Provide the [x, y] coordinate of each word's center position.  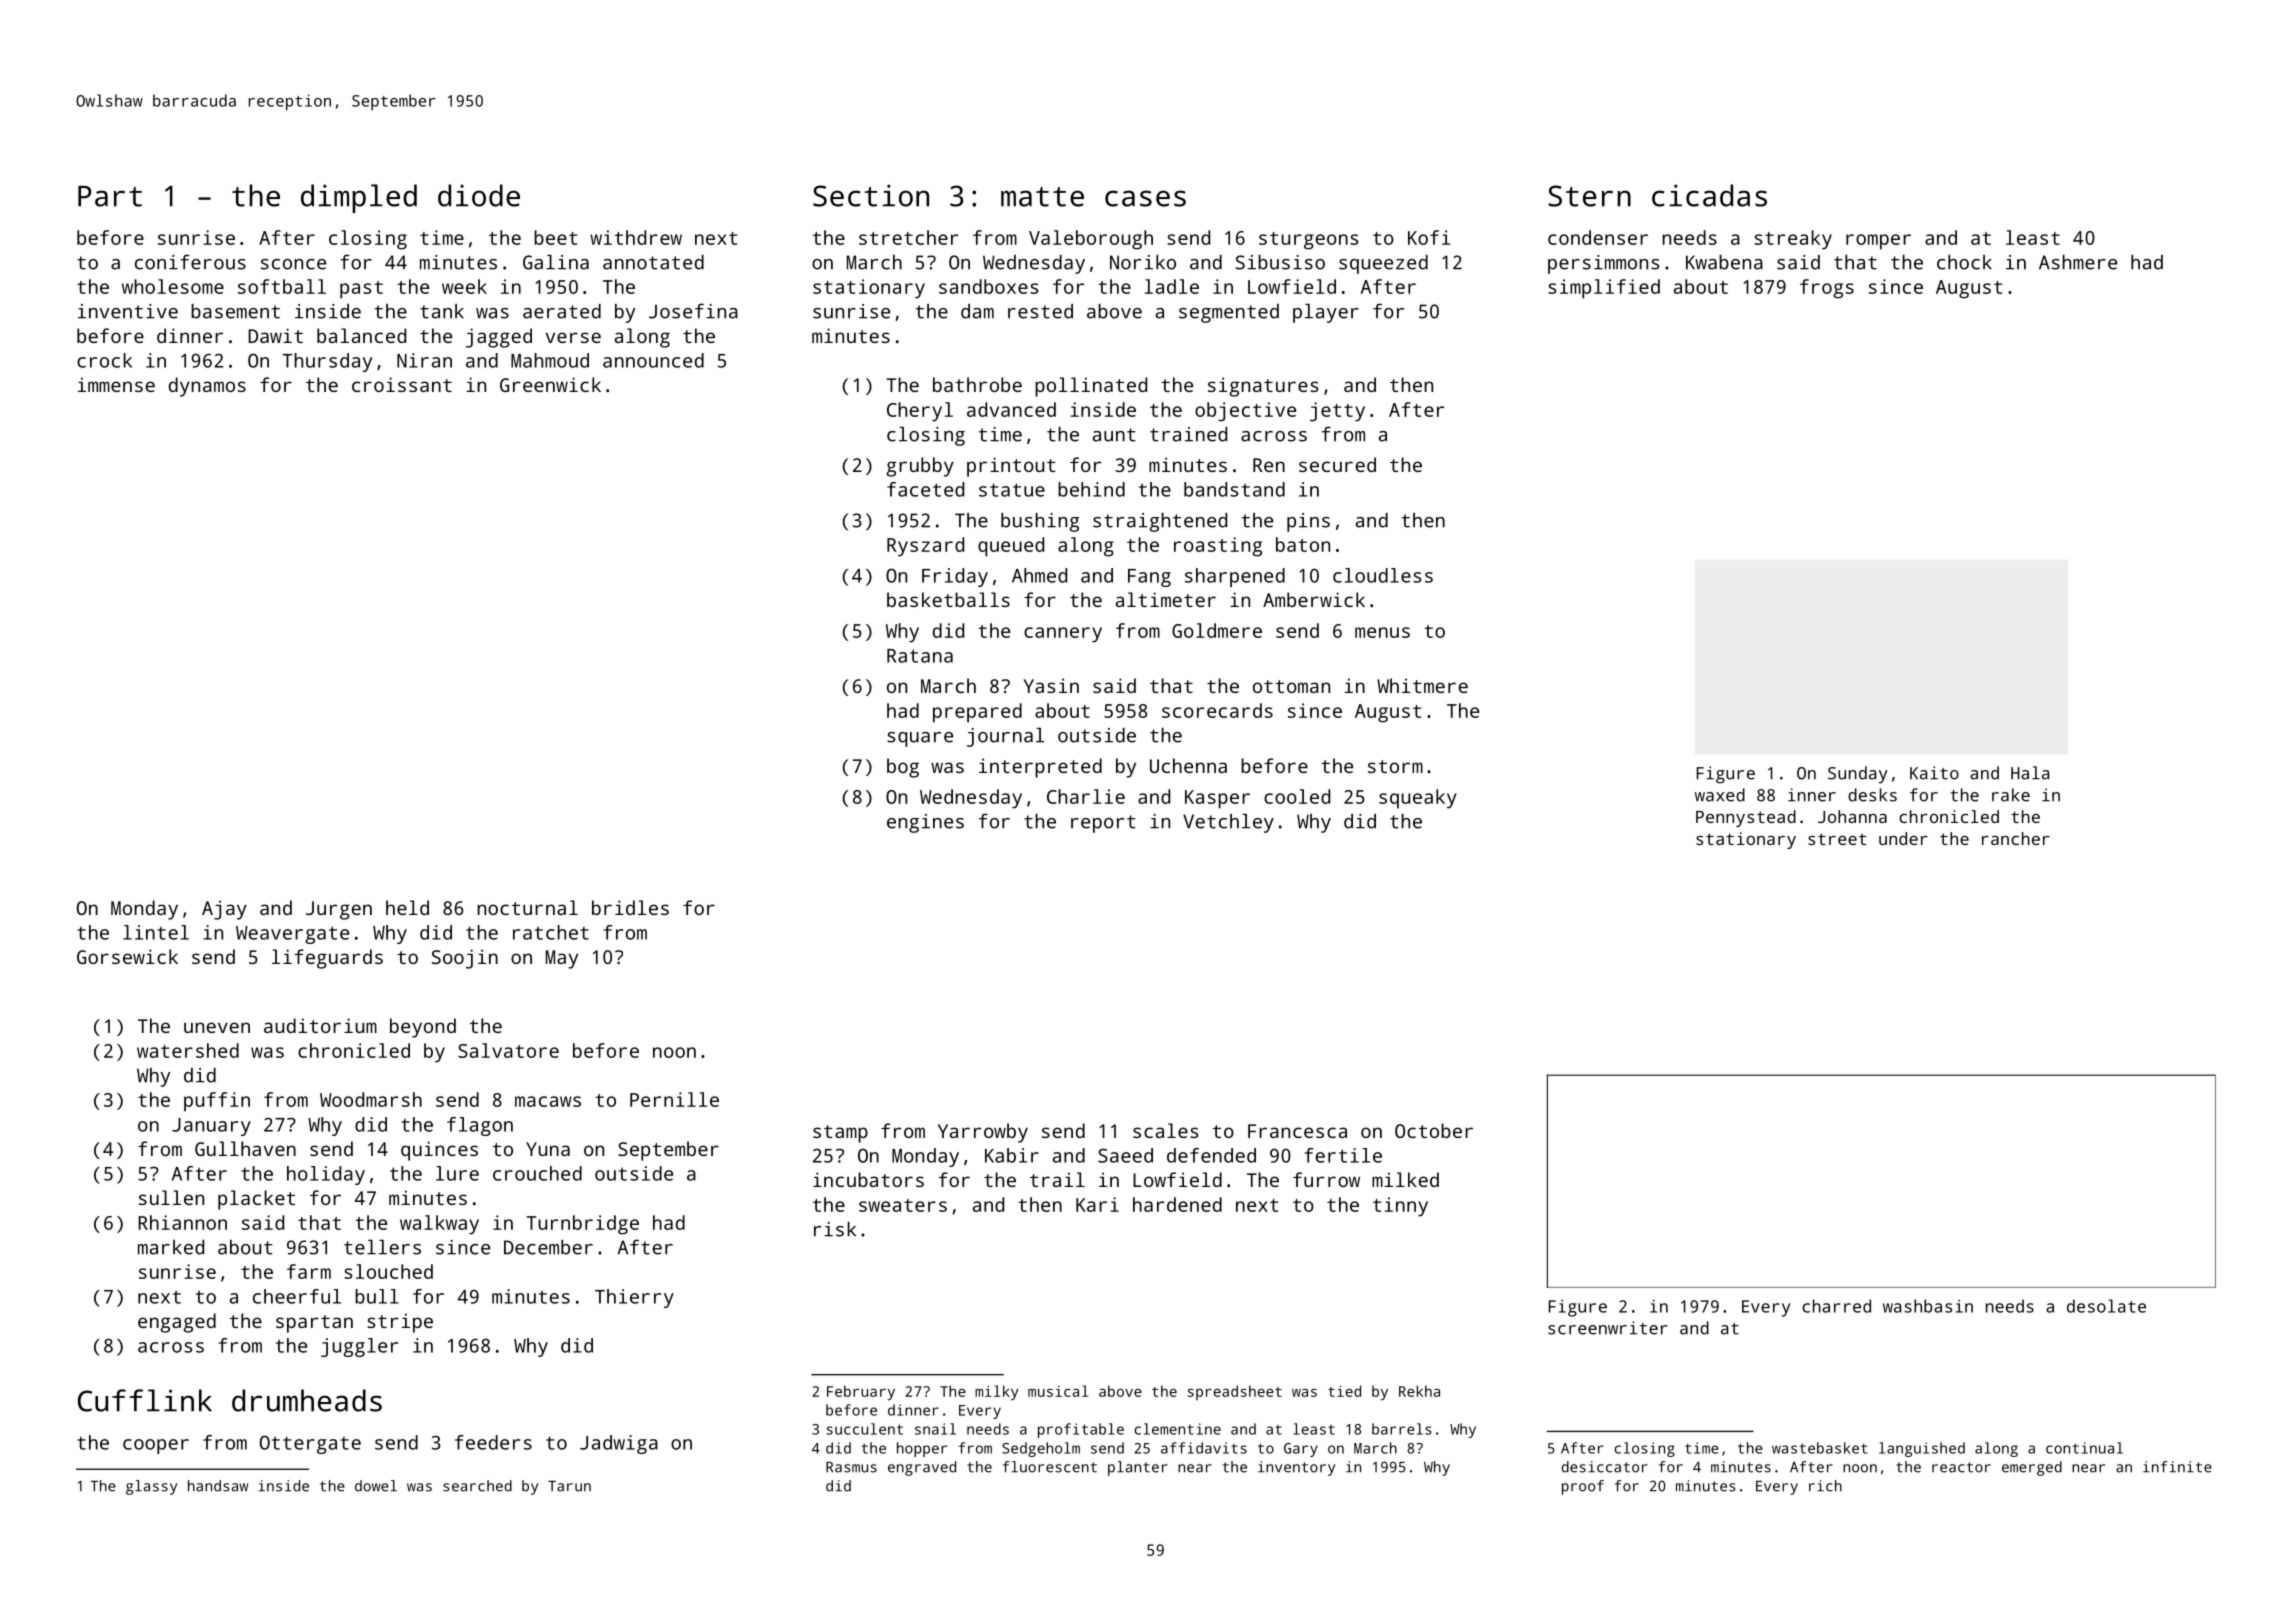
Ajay [224, 910]
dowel [376, 1486]
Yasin [1051, 685]
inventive [128, 311]
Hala [2030, 773]
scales [1166, 1130]
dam [977, 311]
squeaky [1418, 799]
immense [116, 384]
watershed [188, 1050]
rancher [2016, 838]
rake [2011, 795]
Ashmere [2078, 262]
